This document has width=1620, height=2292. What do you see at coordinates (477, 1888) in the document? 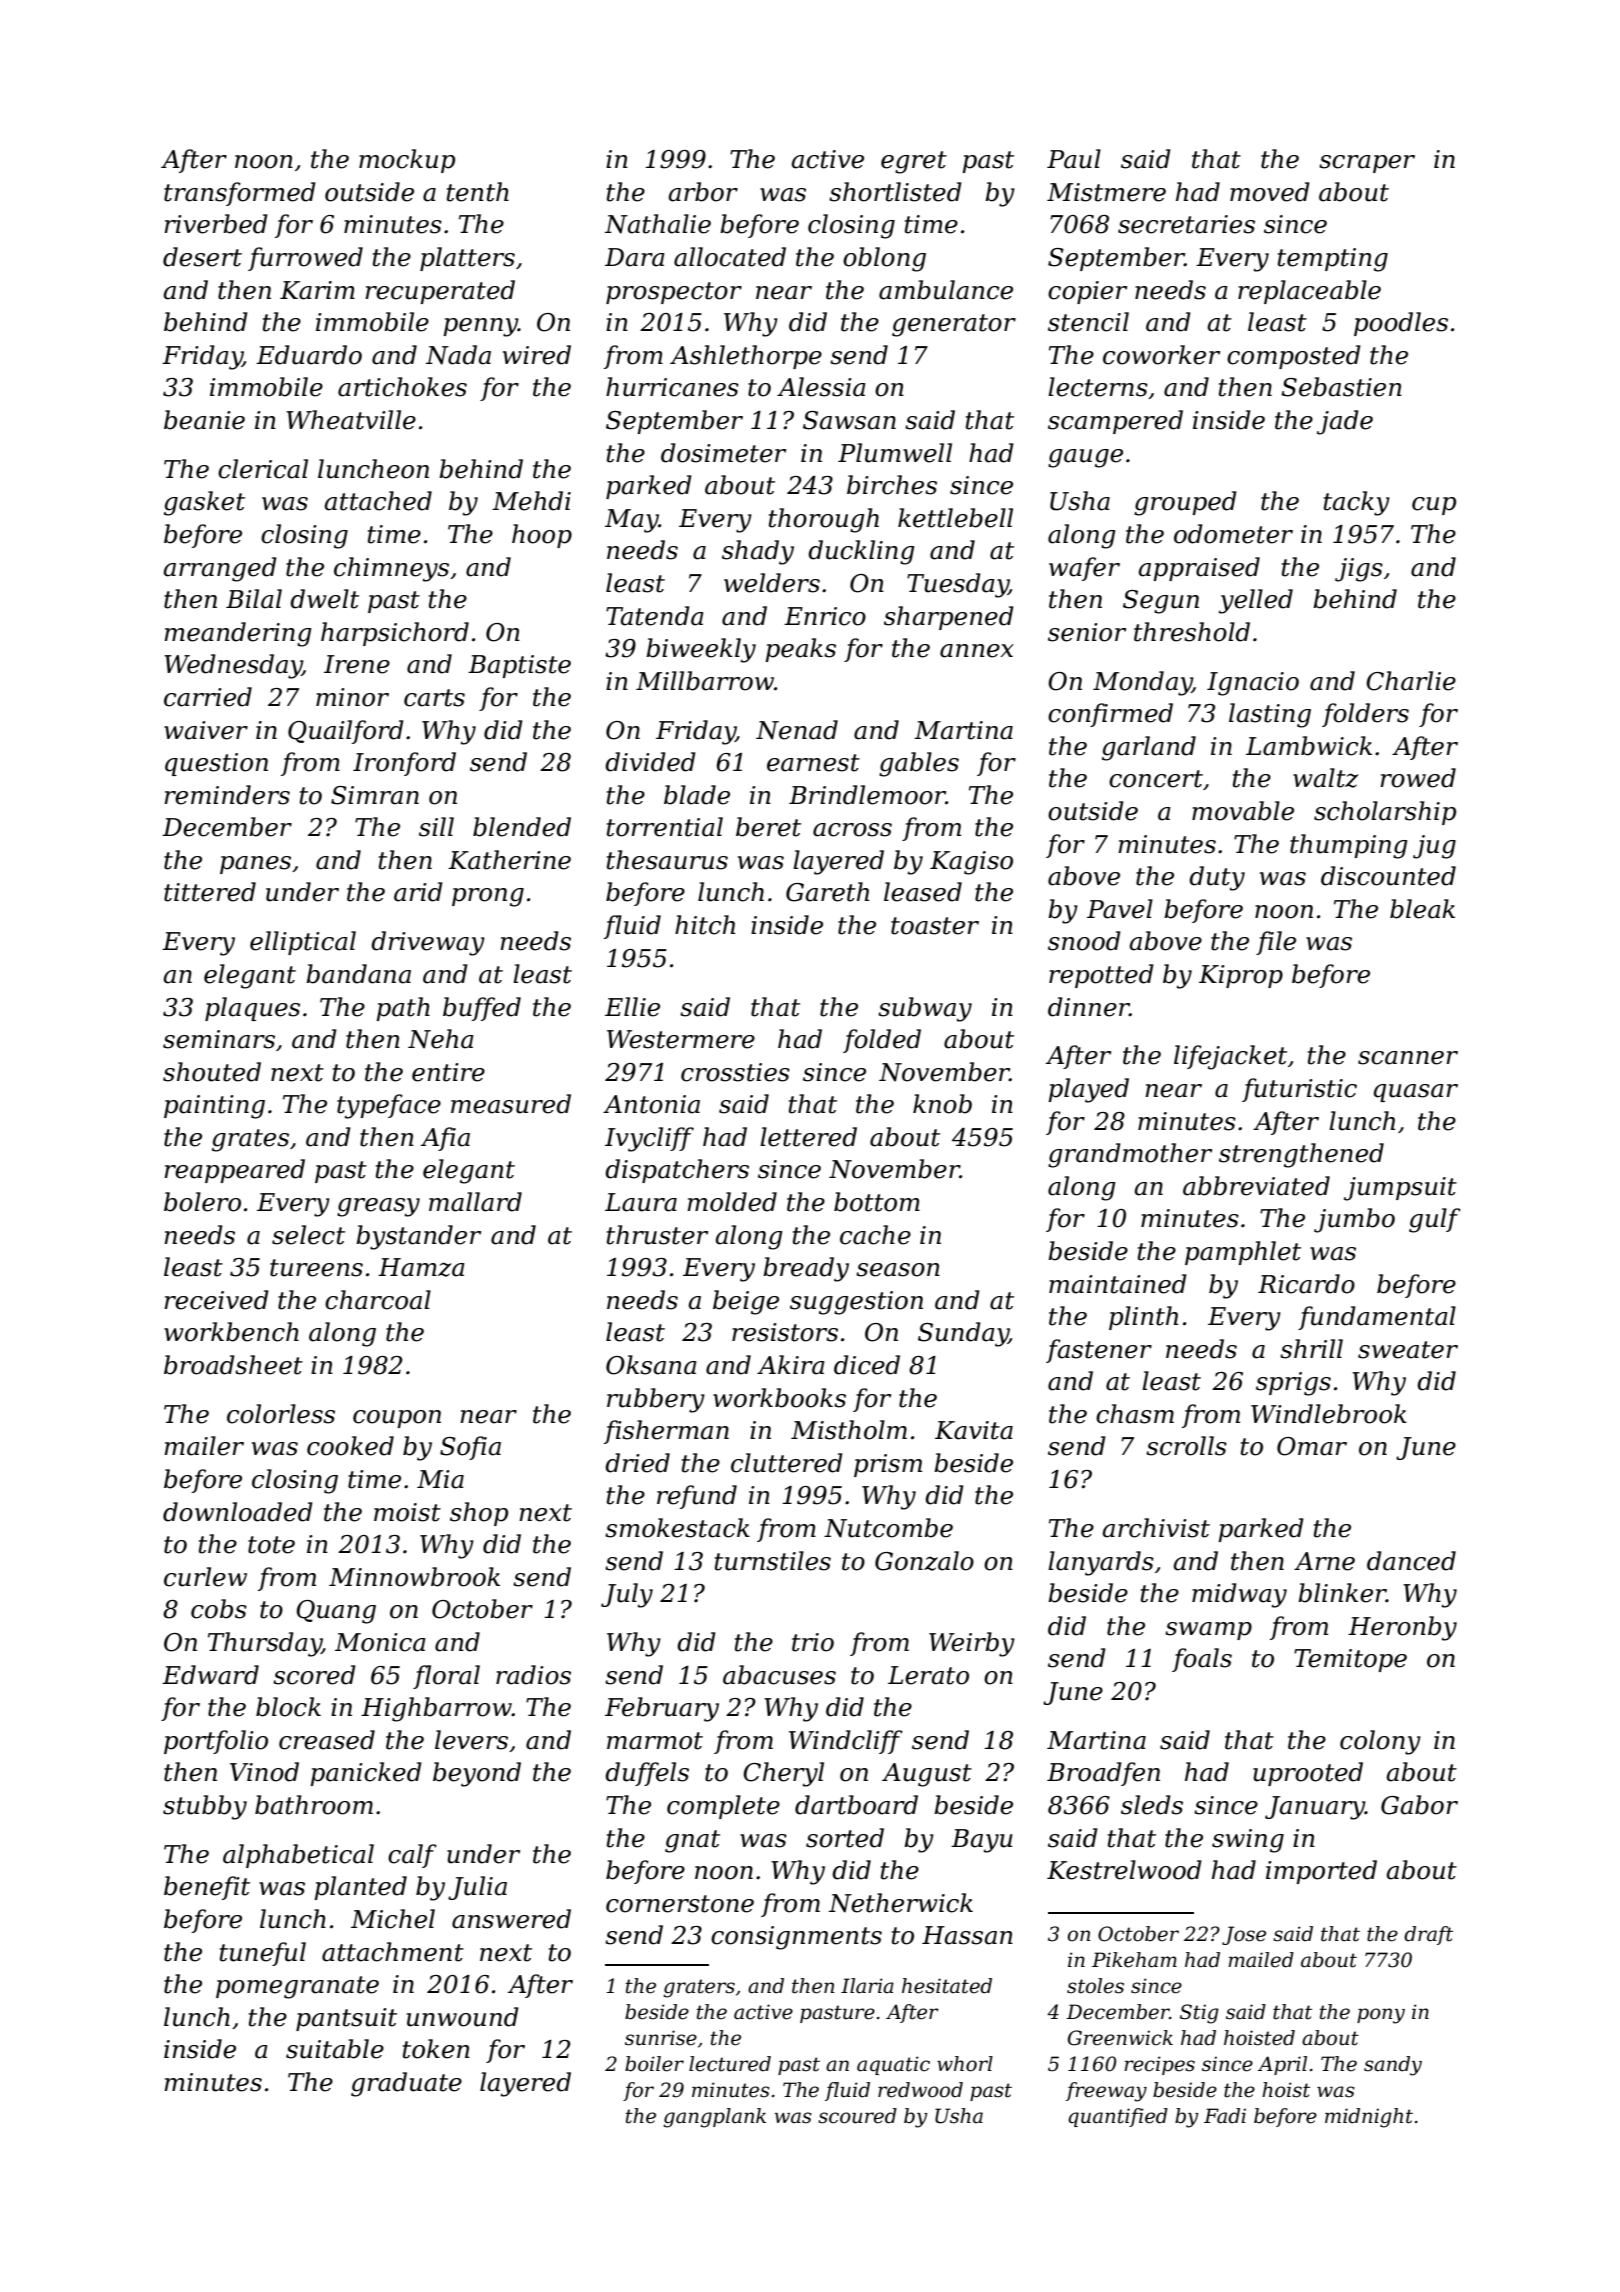
I see `Julia` at bounding box center [477, 1888].
